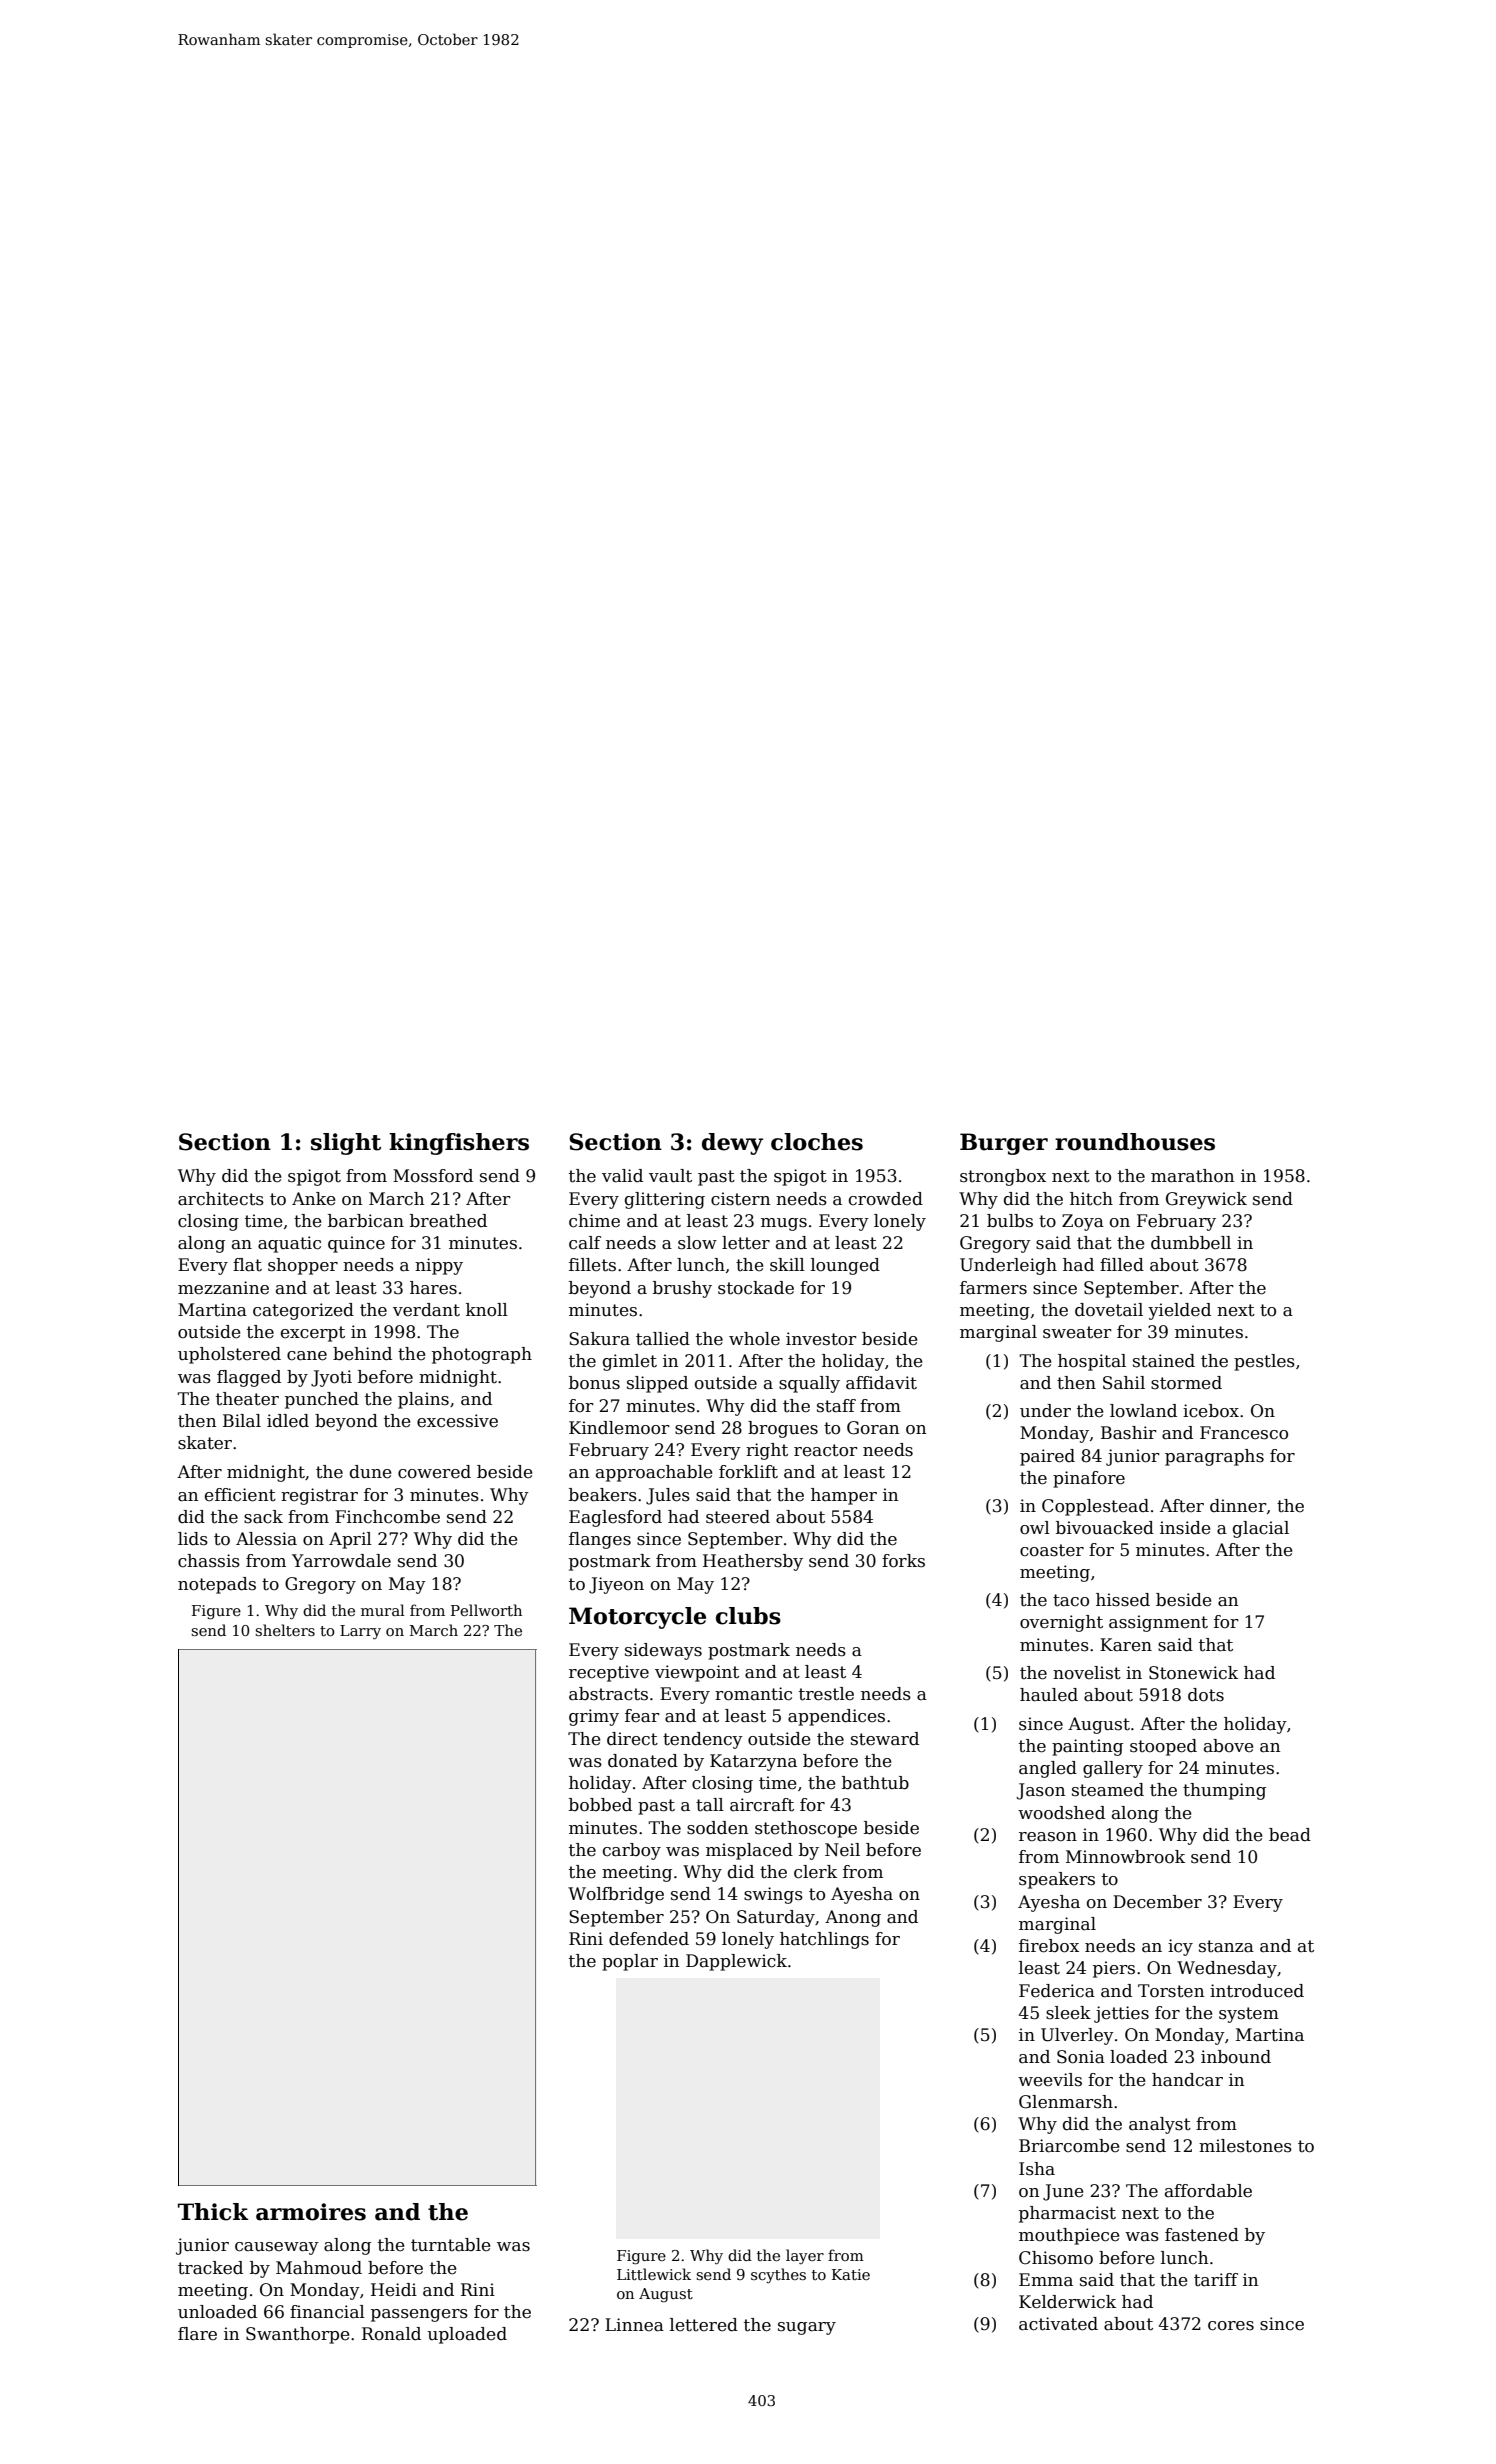 Image resolution: width=1496 pixels, height=2464 pixels. I want to click on armoires, so click(311, 2212).
